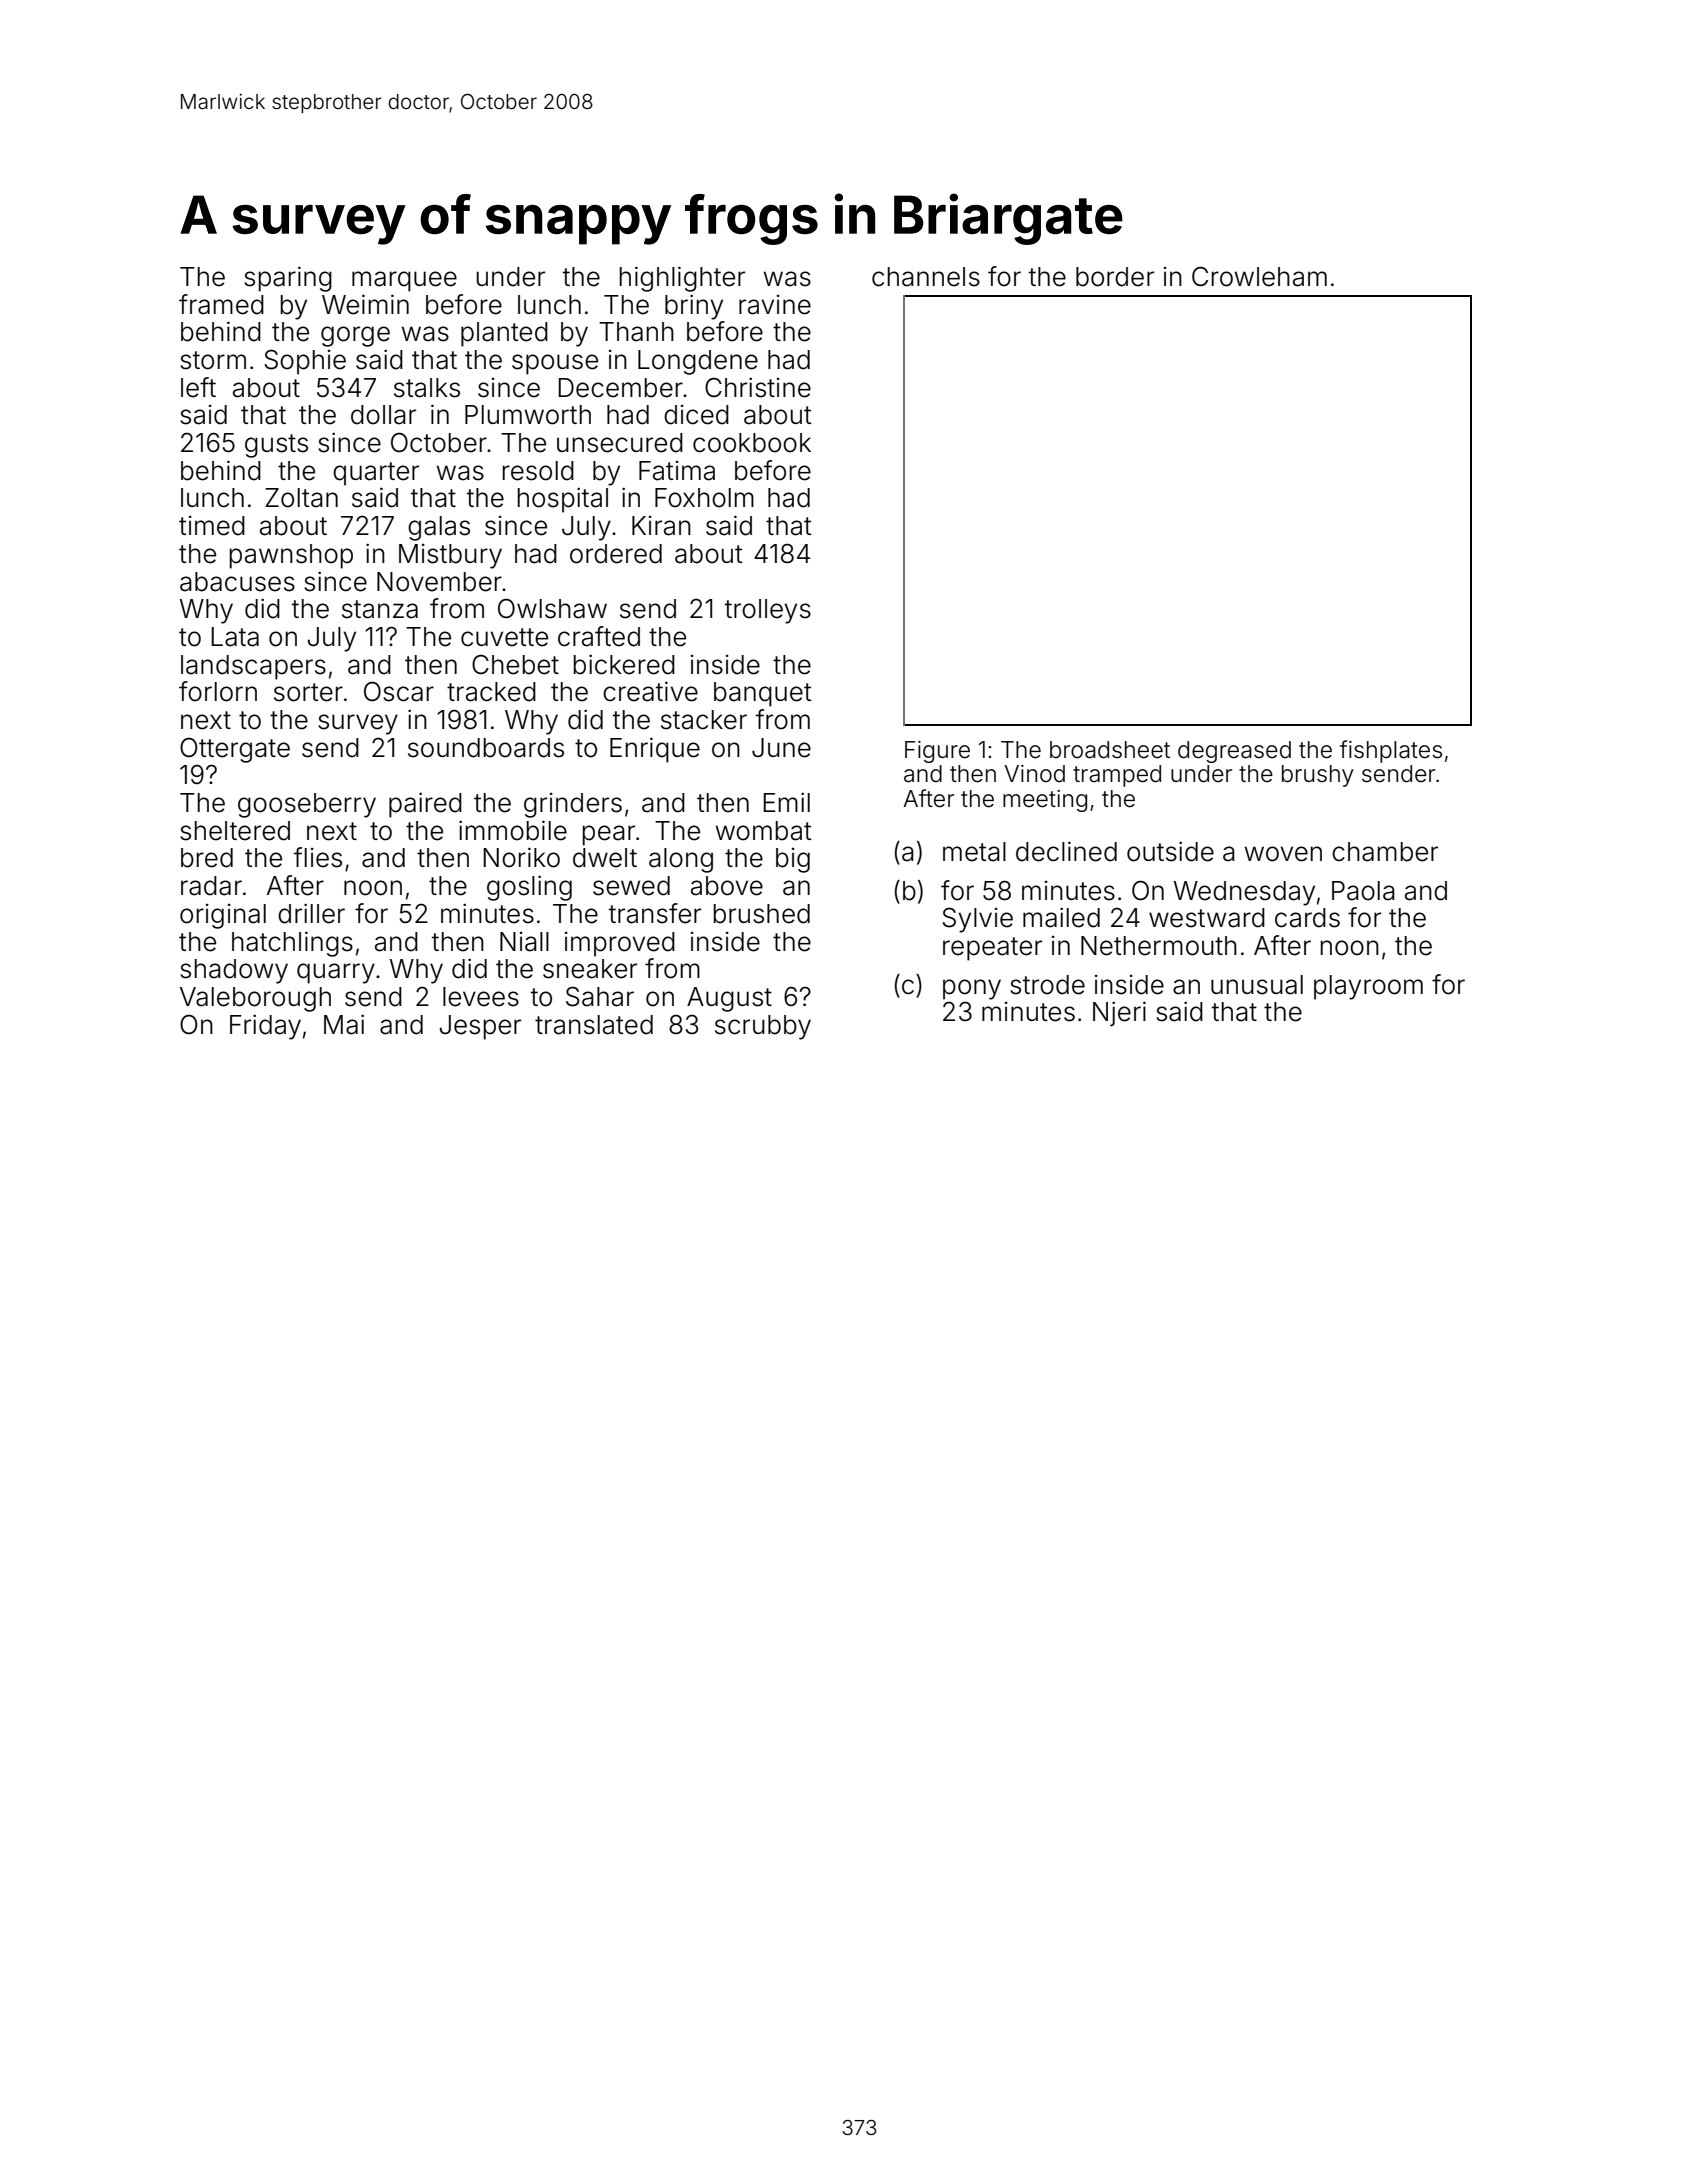 The width and height of the page is (1683, 2178). What do you see at coordinates (404, 281) in the page?
I see `marquee` at bounding box center [404, 281].
